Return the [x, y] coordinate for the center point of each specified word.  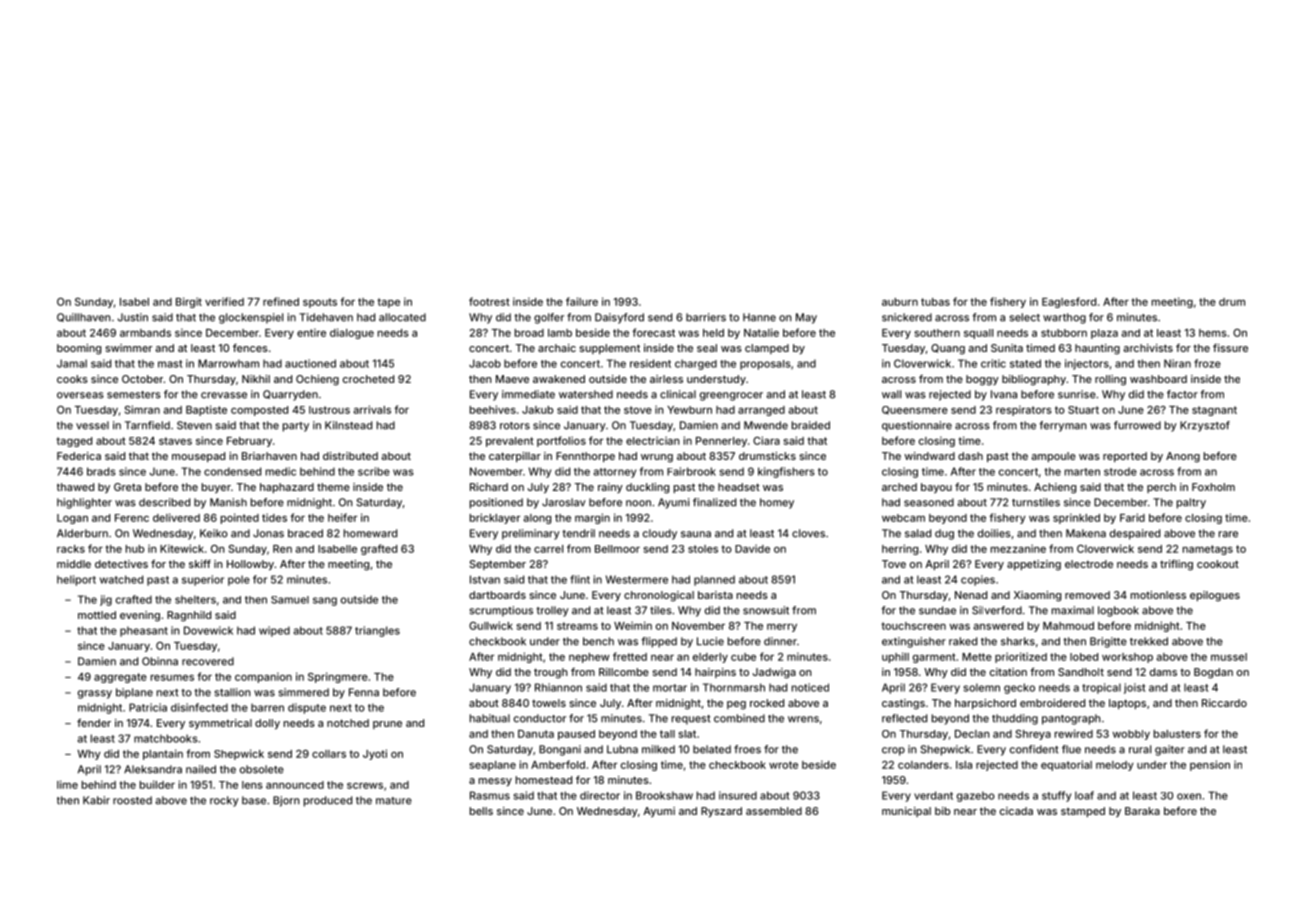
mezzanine [1018, 548]
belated [712, 749]
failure [582, 301]
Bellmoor [617, 549]
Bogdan [1213, 673]
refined [281, 301]
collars [329, 754]
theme [333, 487]
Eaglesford [1069, 302]
